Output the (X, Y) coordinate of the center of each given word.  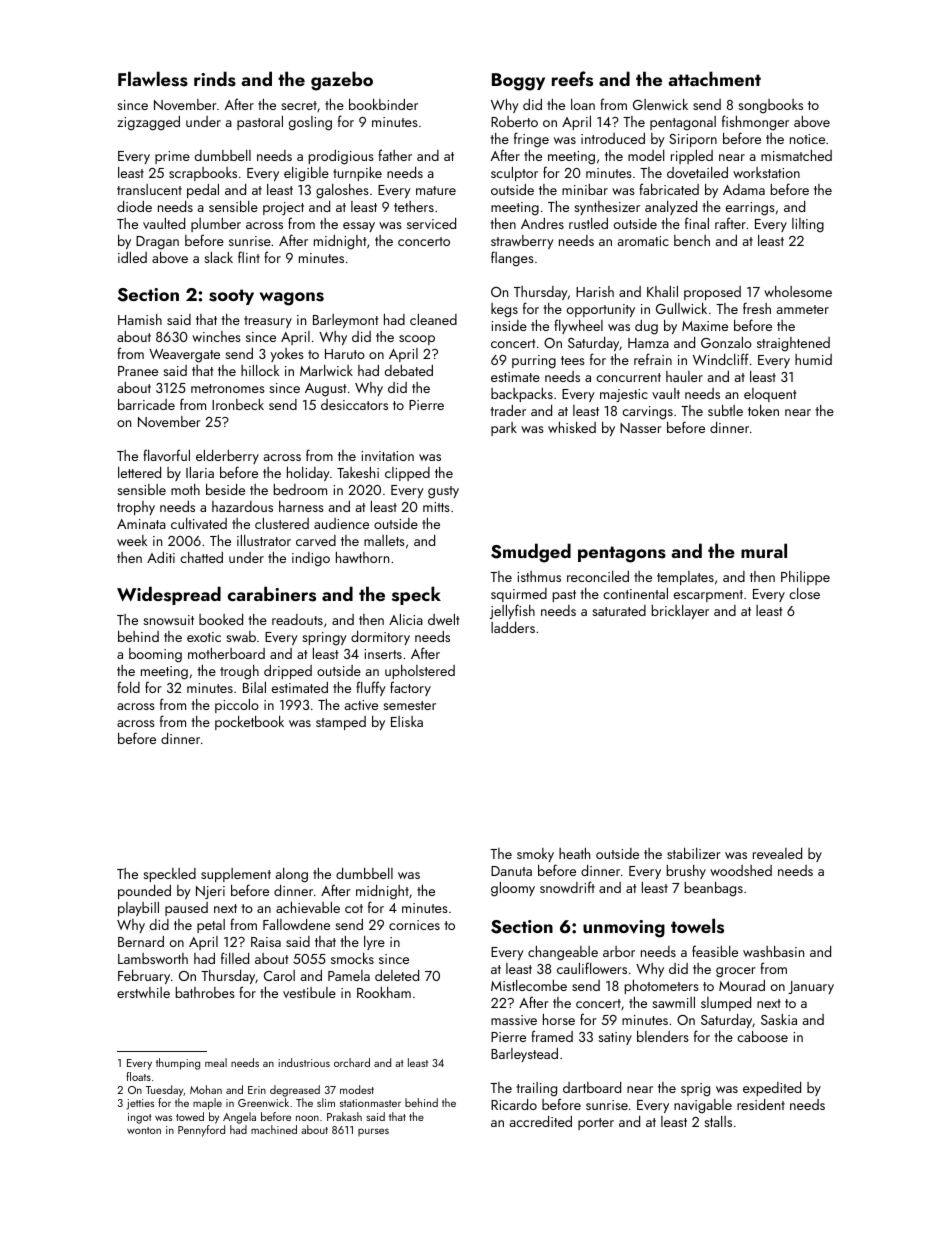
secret (299, 105)
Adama (744, 189)
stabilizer (694, 853)
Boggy (518, 82)
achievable (308, 907)
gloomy (513, 889)
